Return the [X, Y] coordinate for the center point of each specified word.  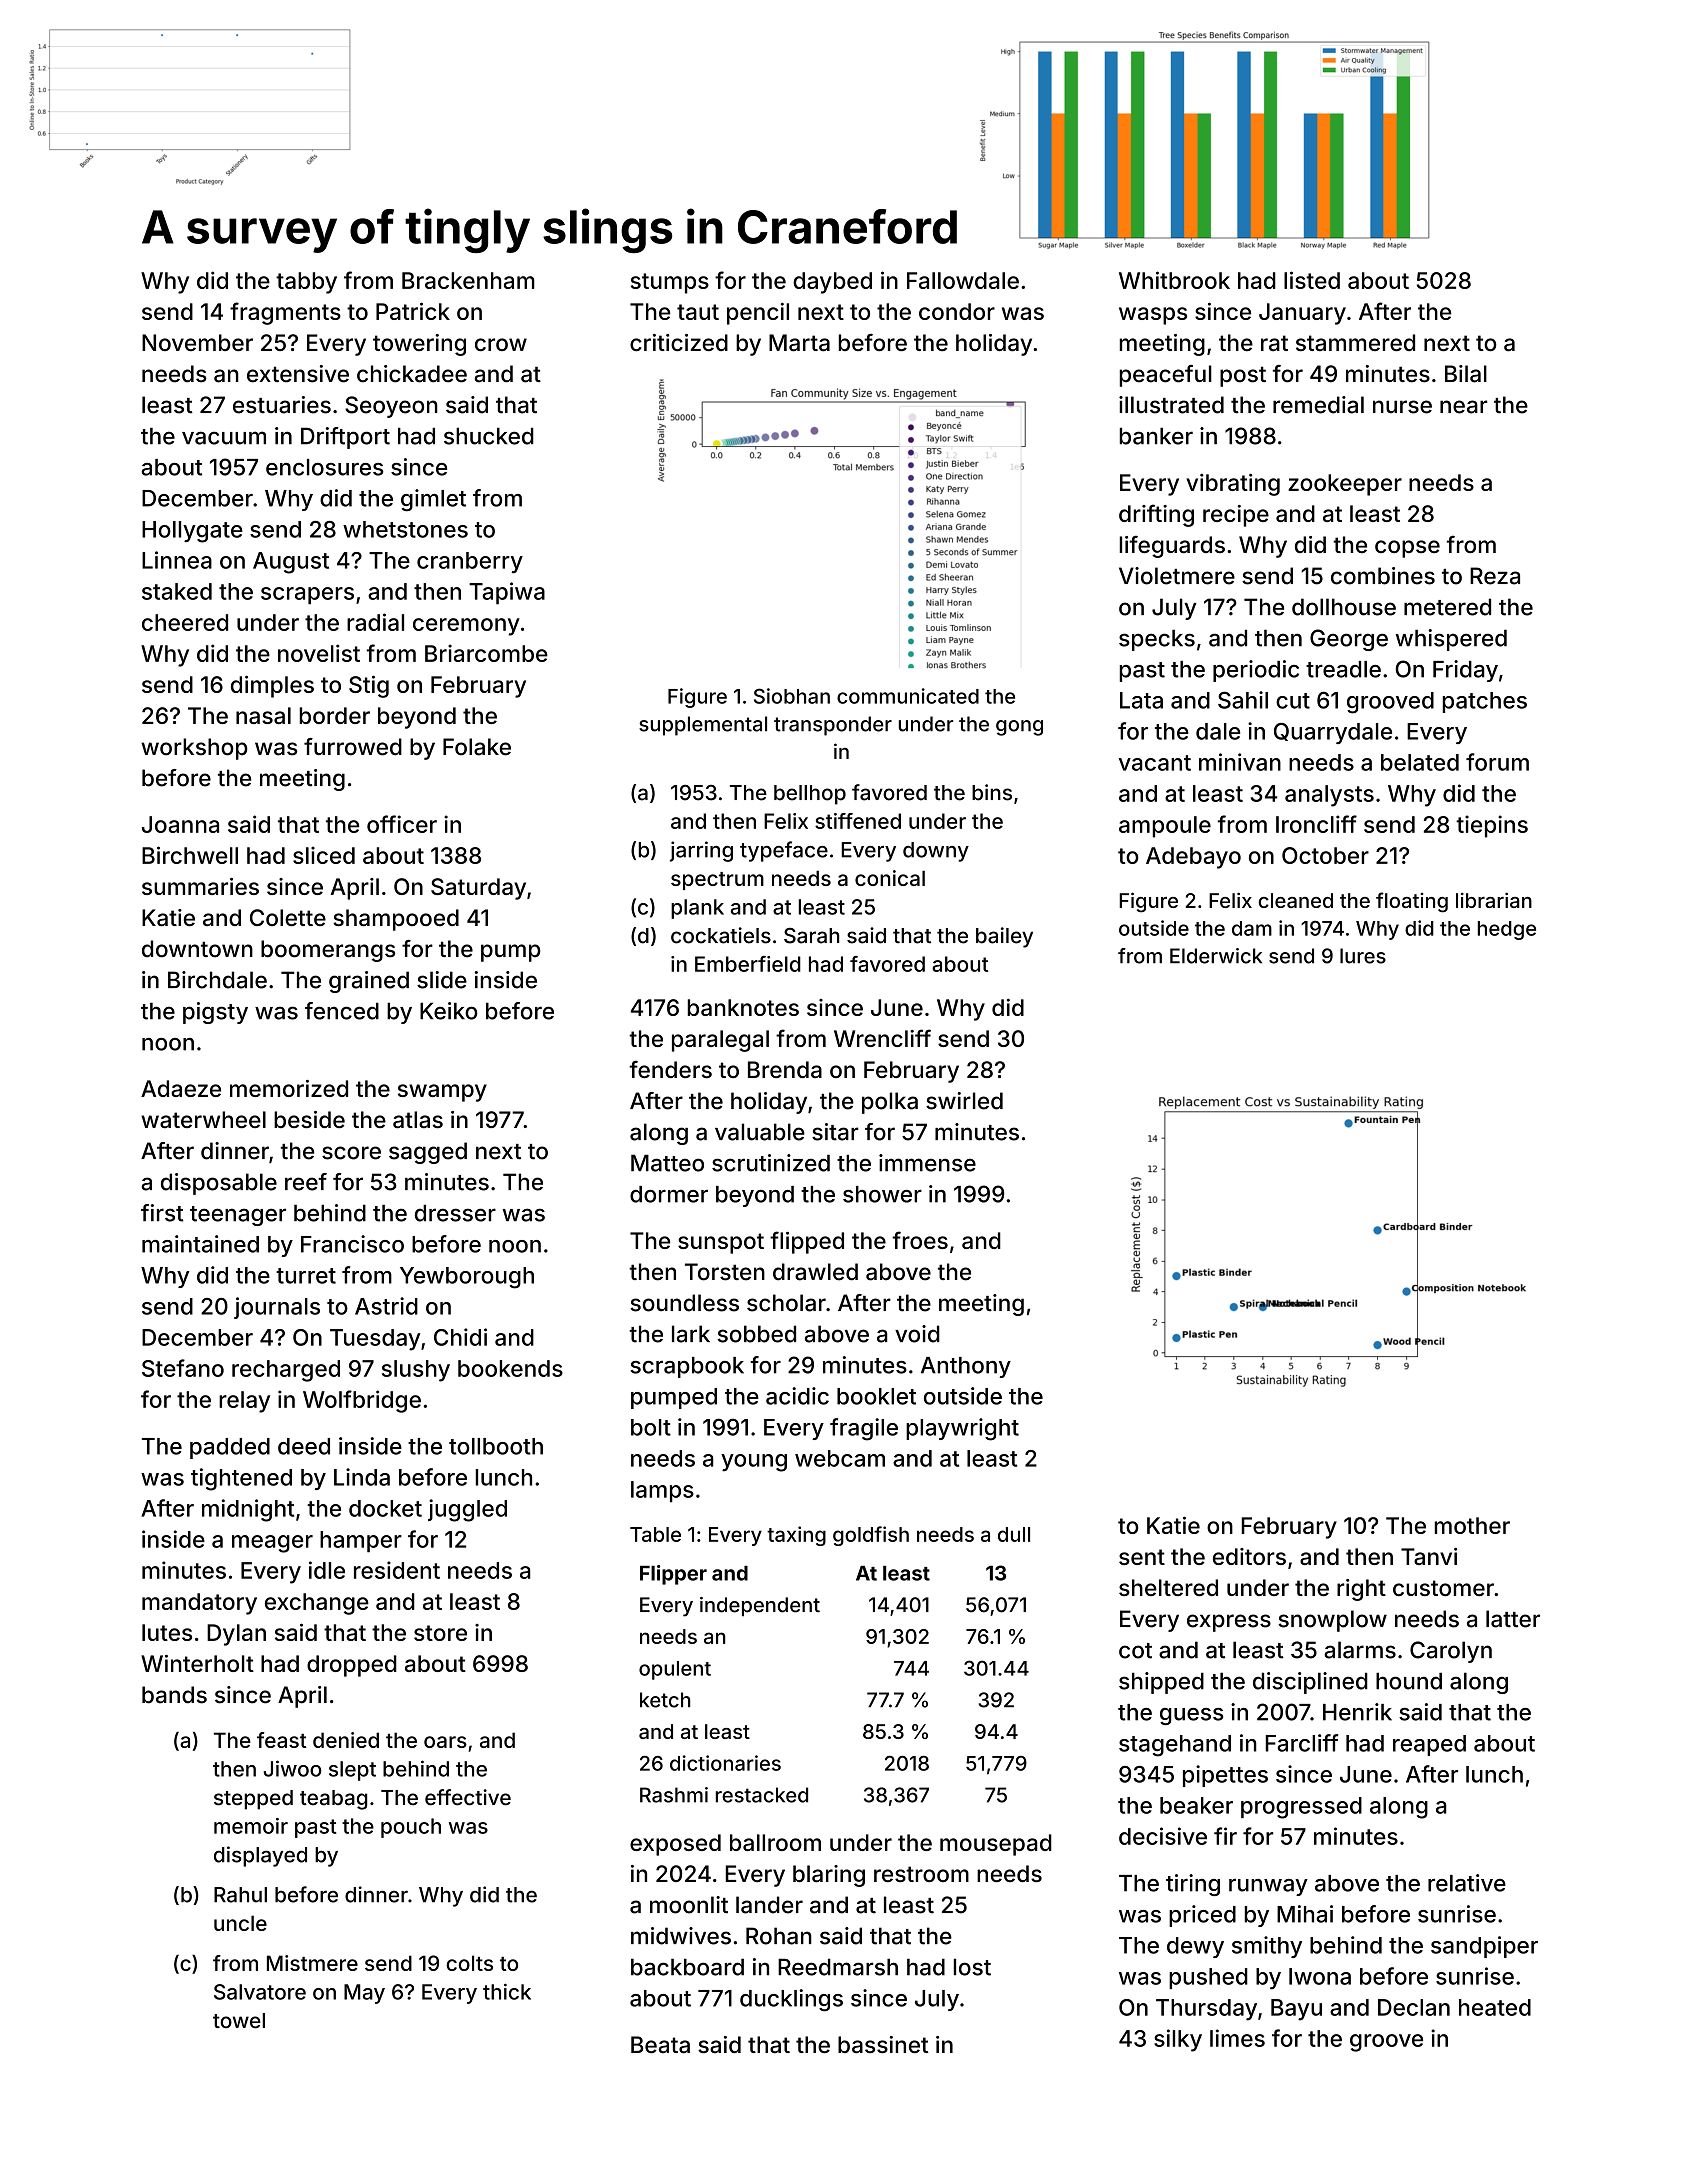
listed [1312, 280]
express [1229, 1623]
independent [760, 1606]
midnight [248, 1510]
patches [1485, 702]
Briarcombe [486, 653]
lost [972, 1967]
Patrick [413, 311]
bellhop [810, 795]
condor [957, 311]
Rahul [240, 1895]
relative [1467, 1883]
